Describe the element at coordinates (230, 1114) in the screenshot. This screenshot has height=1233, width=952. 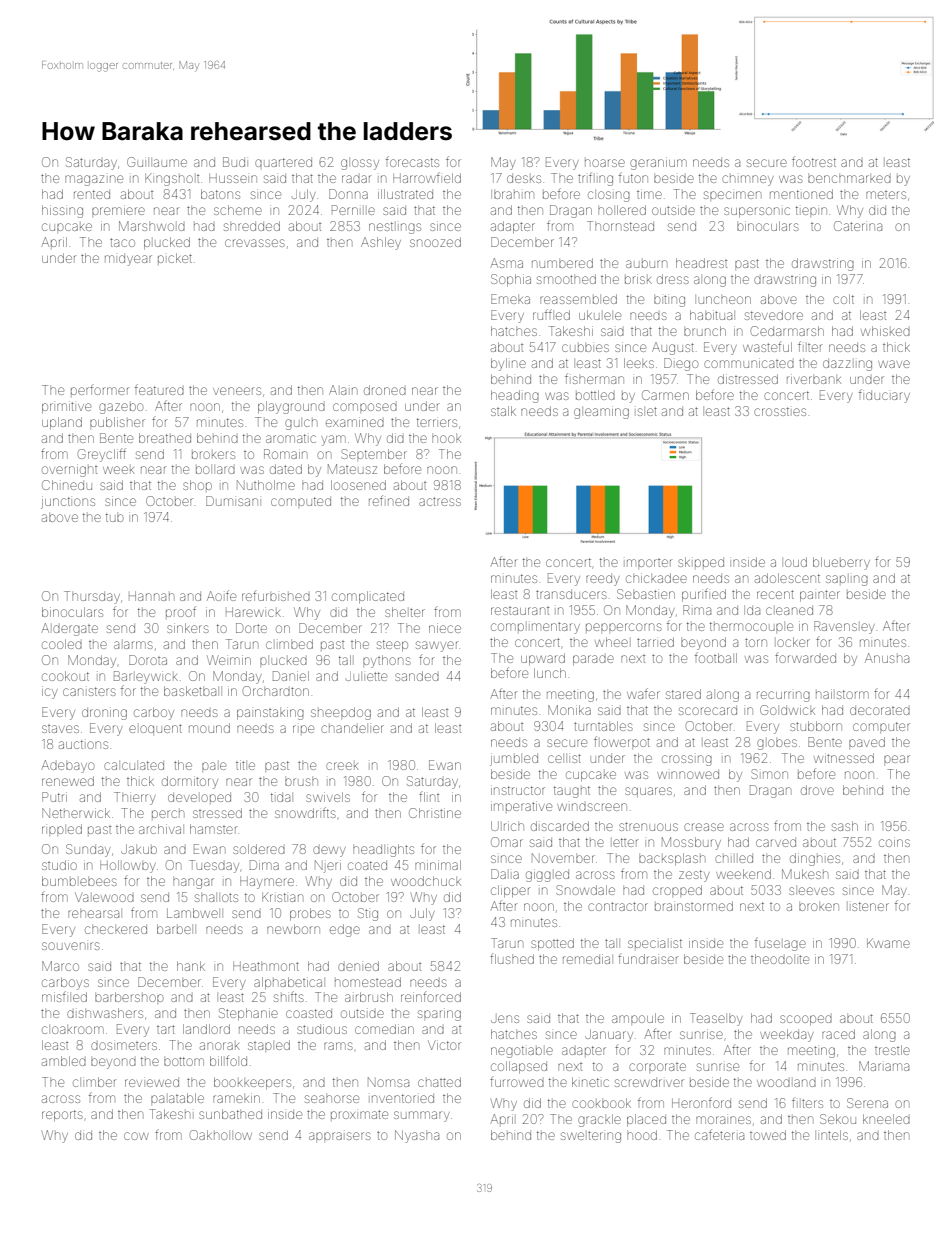
I see `sunbathed` at that location.
